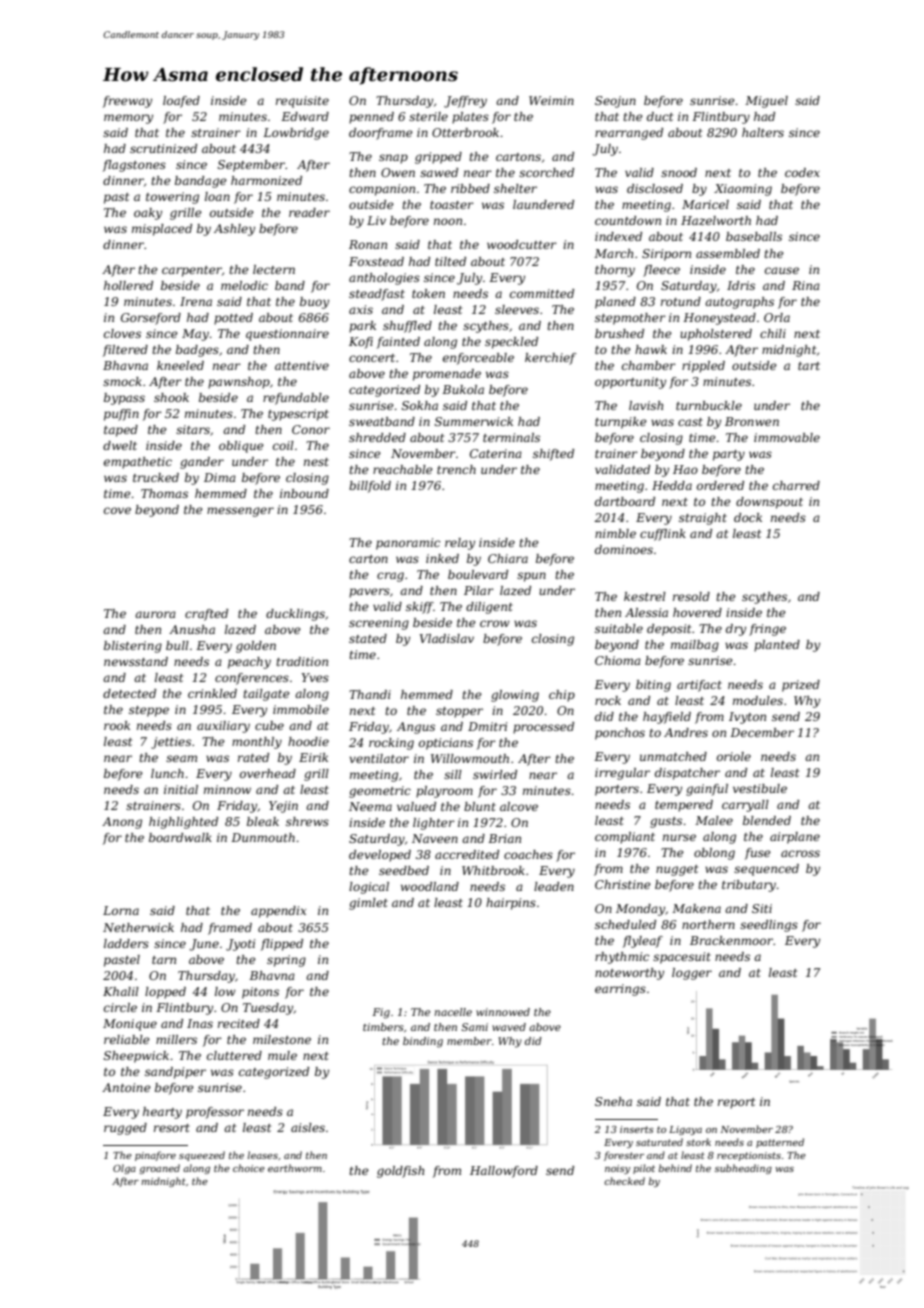  I want to click on Seojun, so click(615, 102).
